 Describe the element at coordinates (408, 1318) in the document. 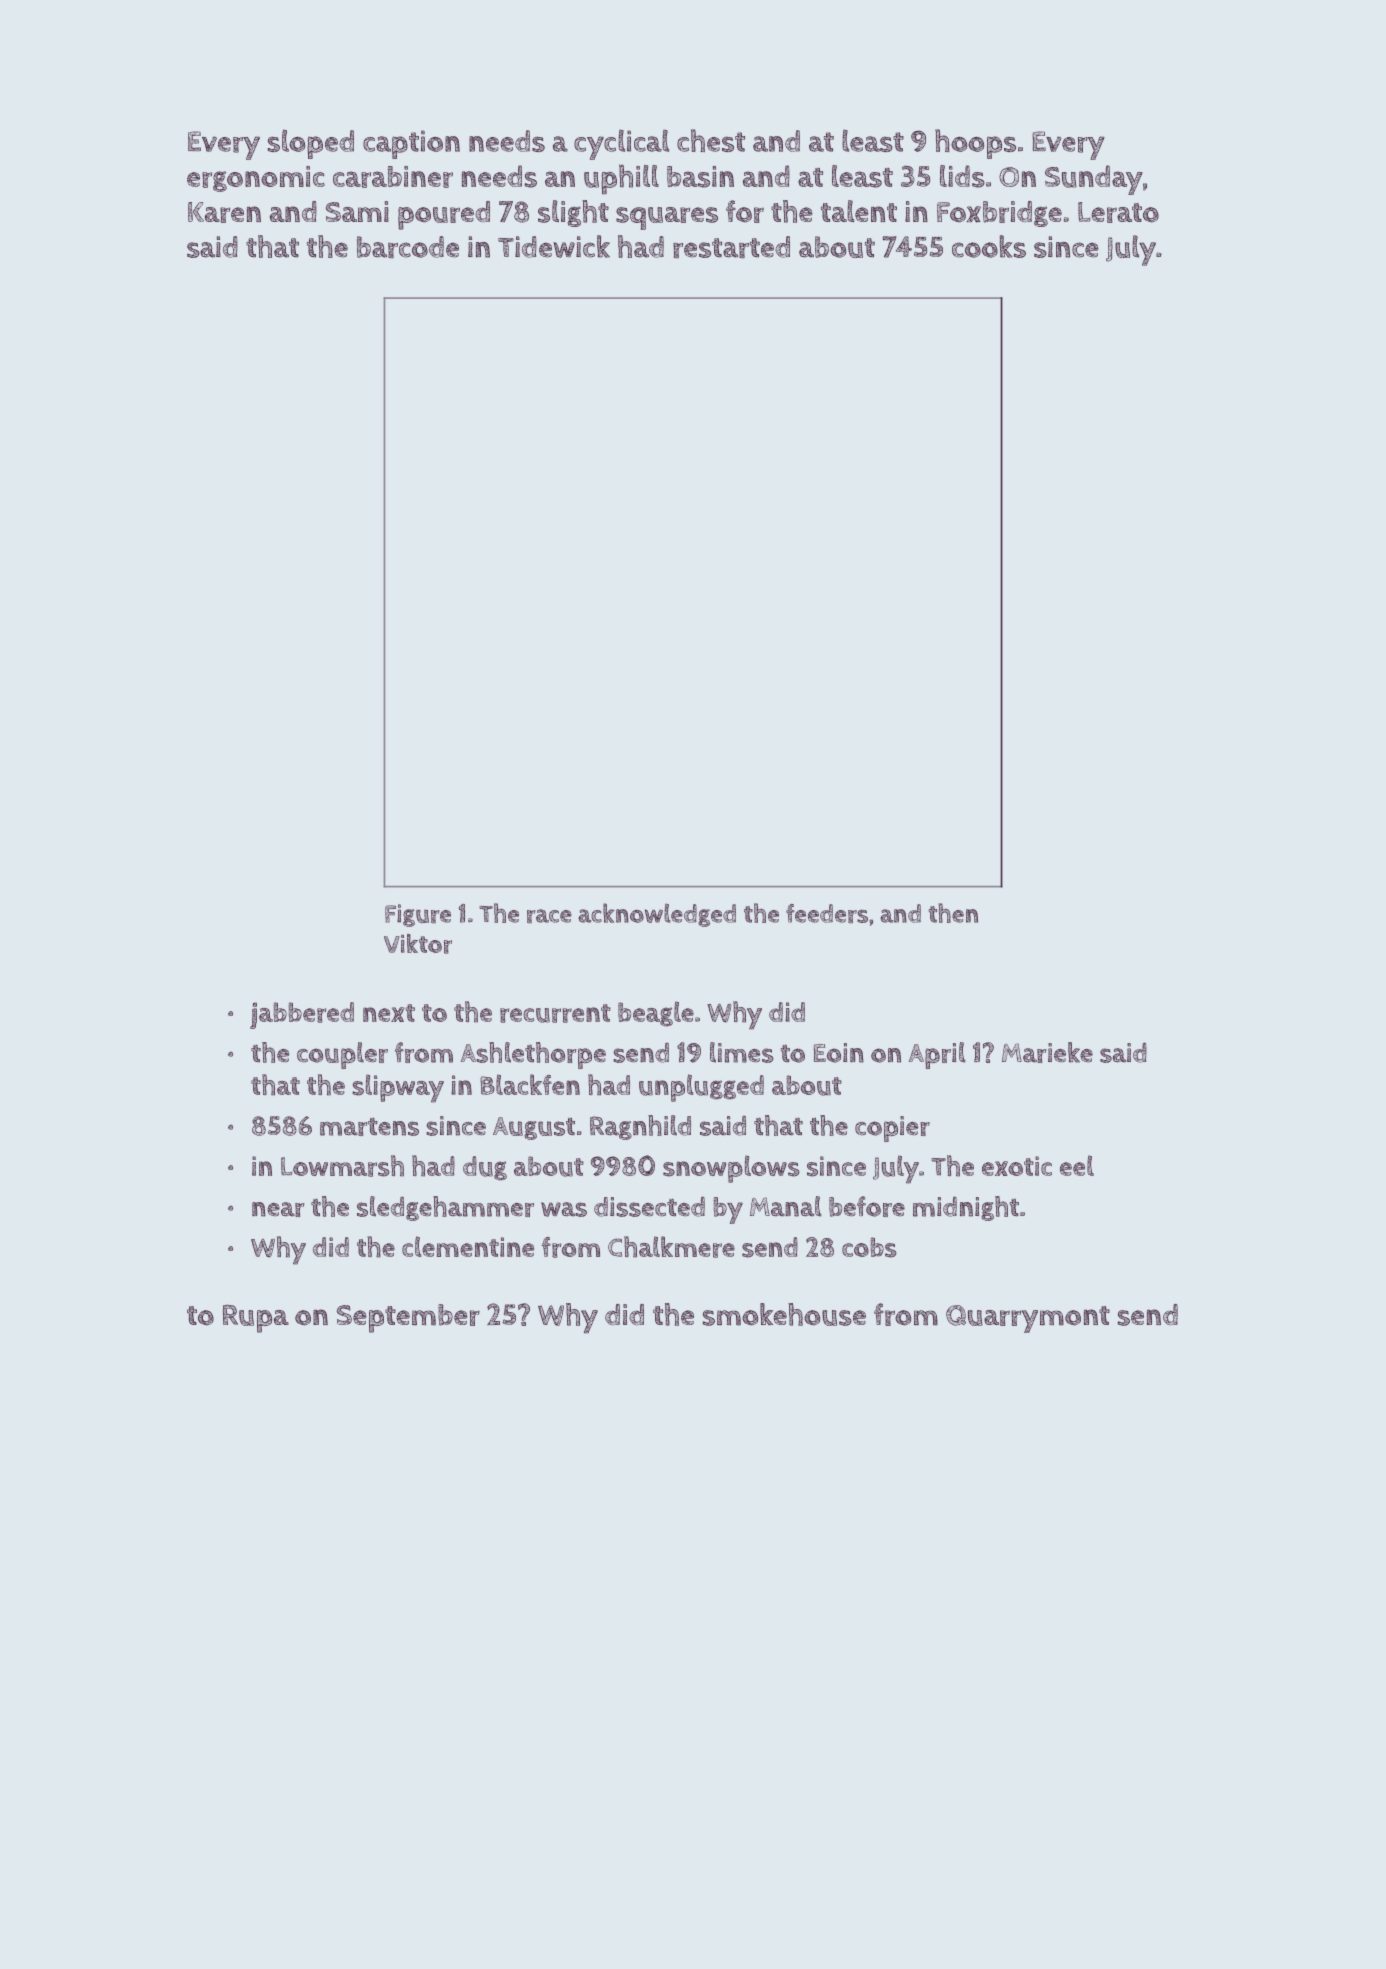

I see `September` at that location.
